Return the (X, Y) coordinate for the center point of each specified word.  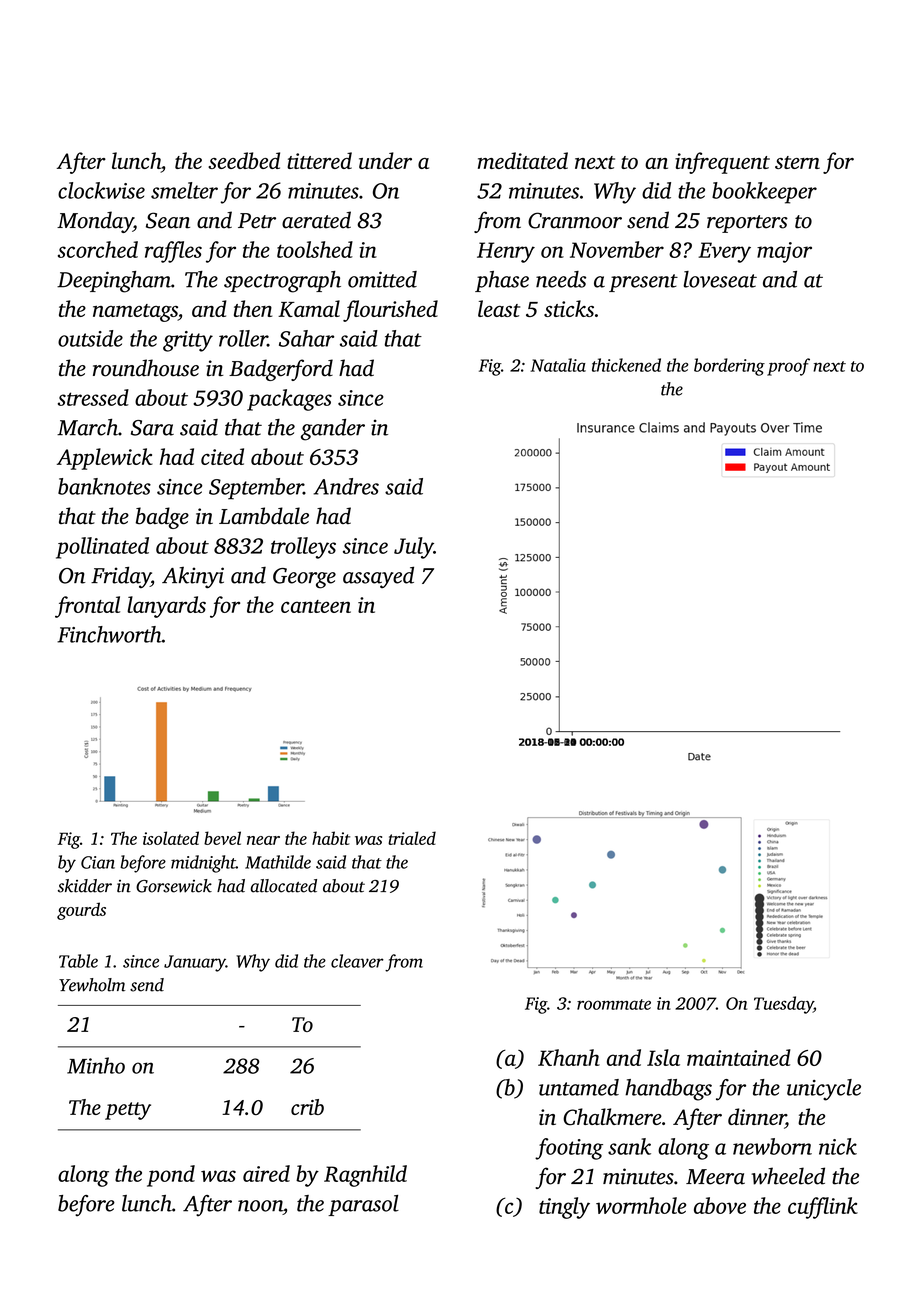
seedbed (244, 160)
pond (171, 1176)
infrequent (722, 163)
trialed (412, 838)
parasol (363, 1205)
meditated (523, 160)
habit (331, 838)
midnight (203, 864)
